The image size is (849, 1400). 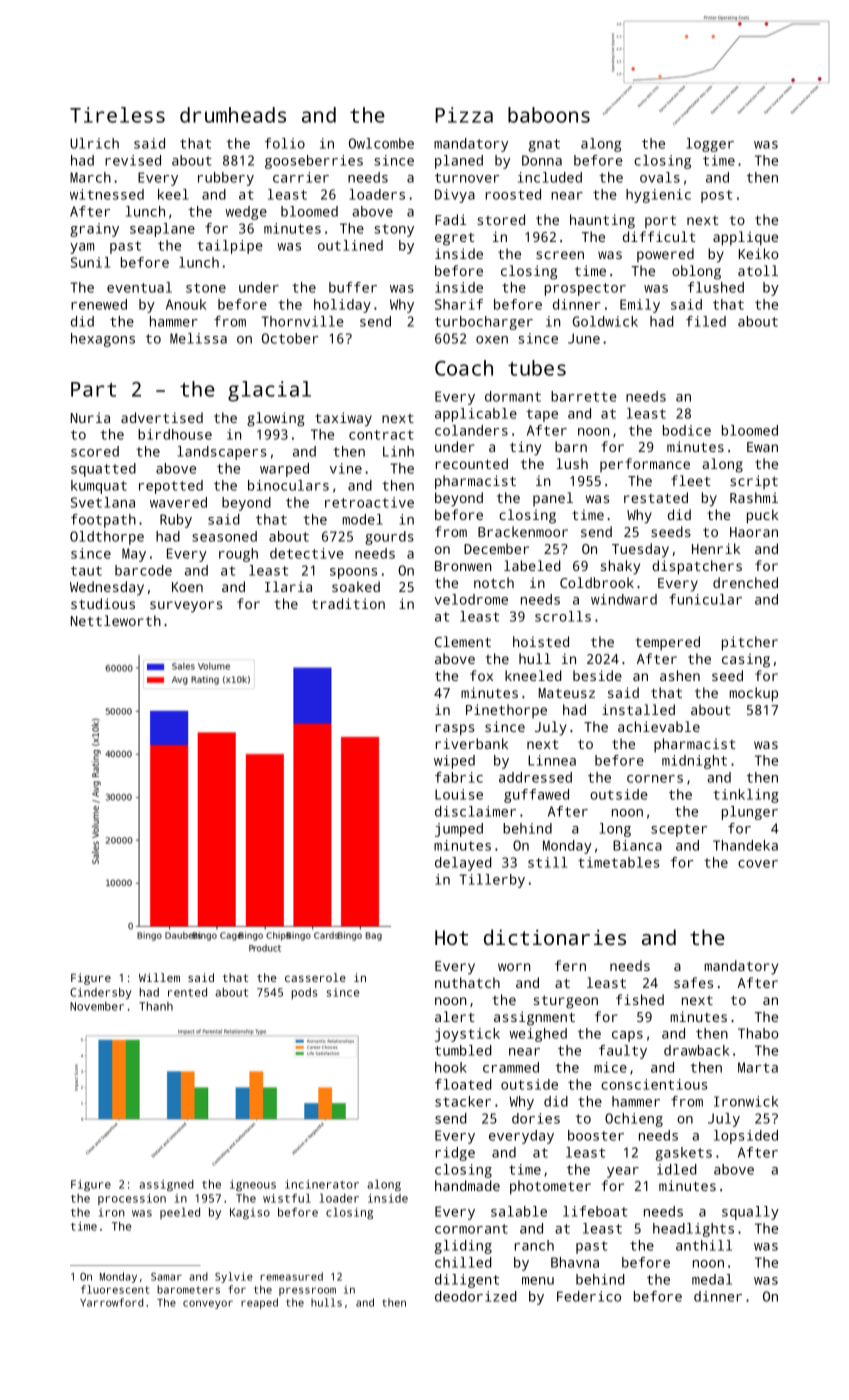 What do you see at coordinates (589, 1296) in the page?
I see `Federico` at bounding box center [589, 1296].
